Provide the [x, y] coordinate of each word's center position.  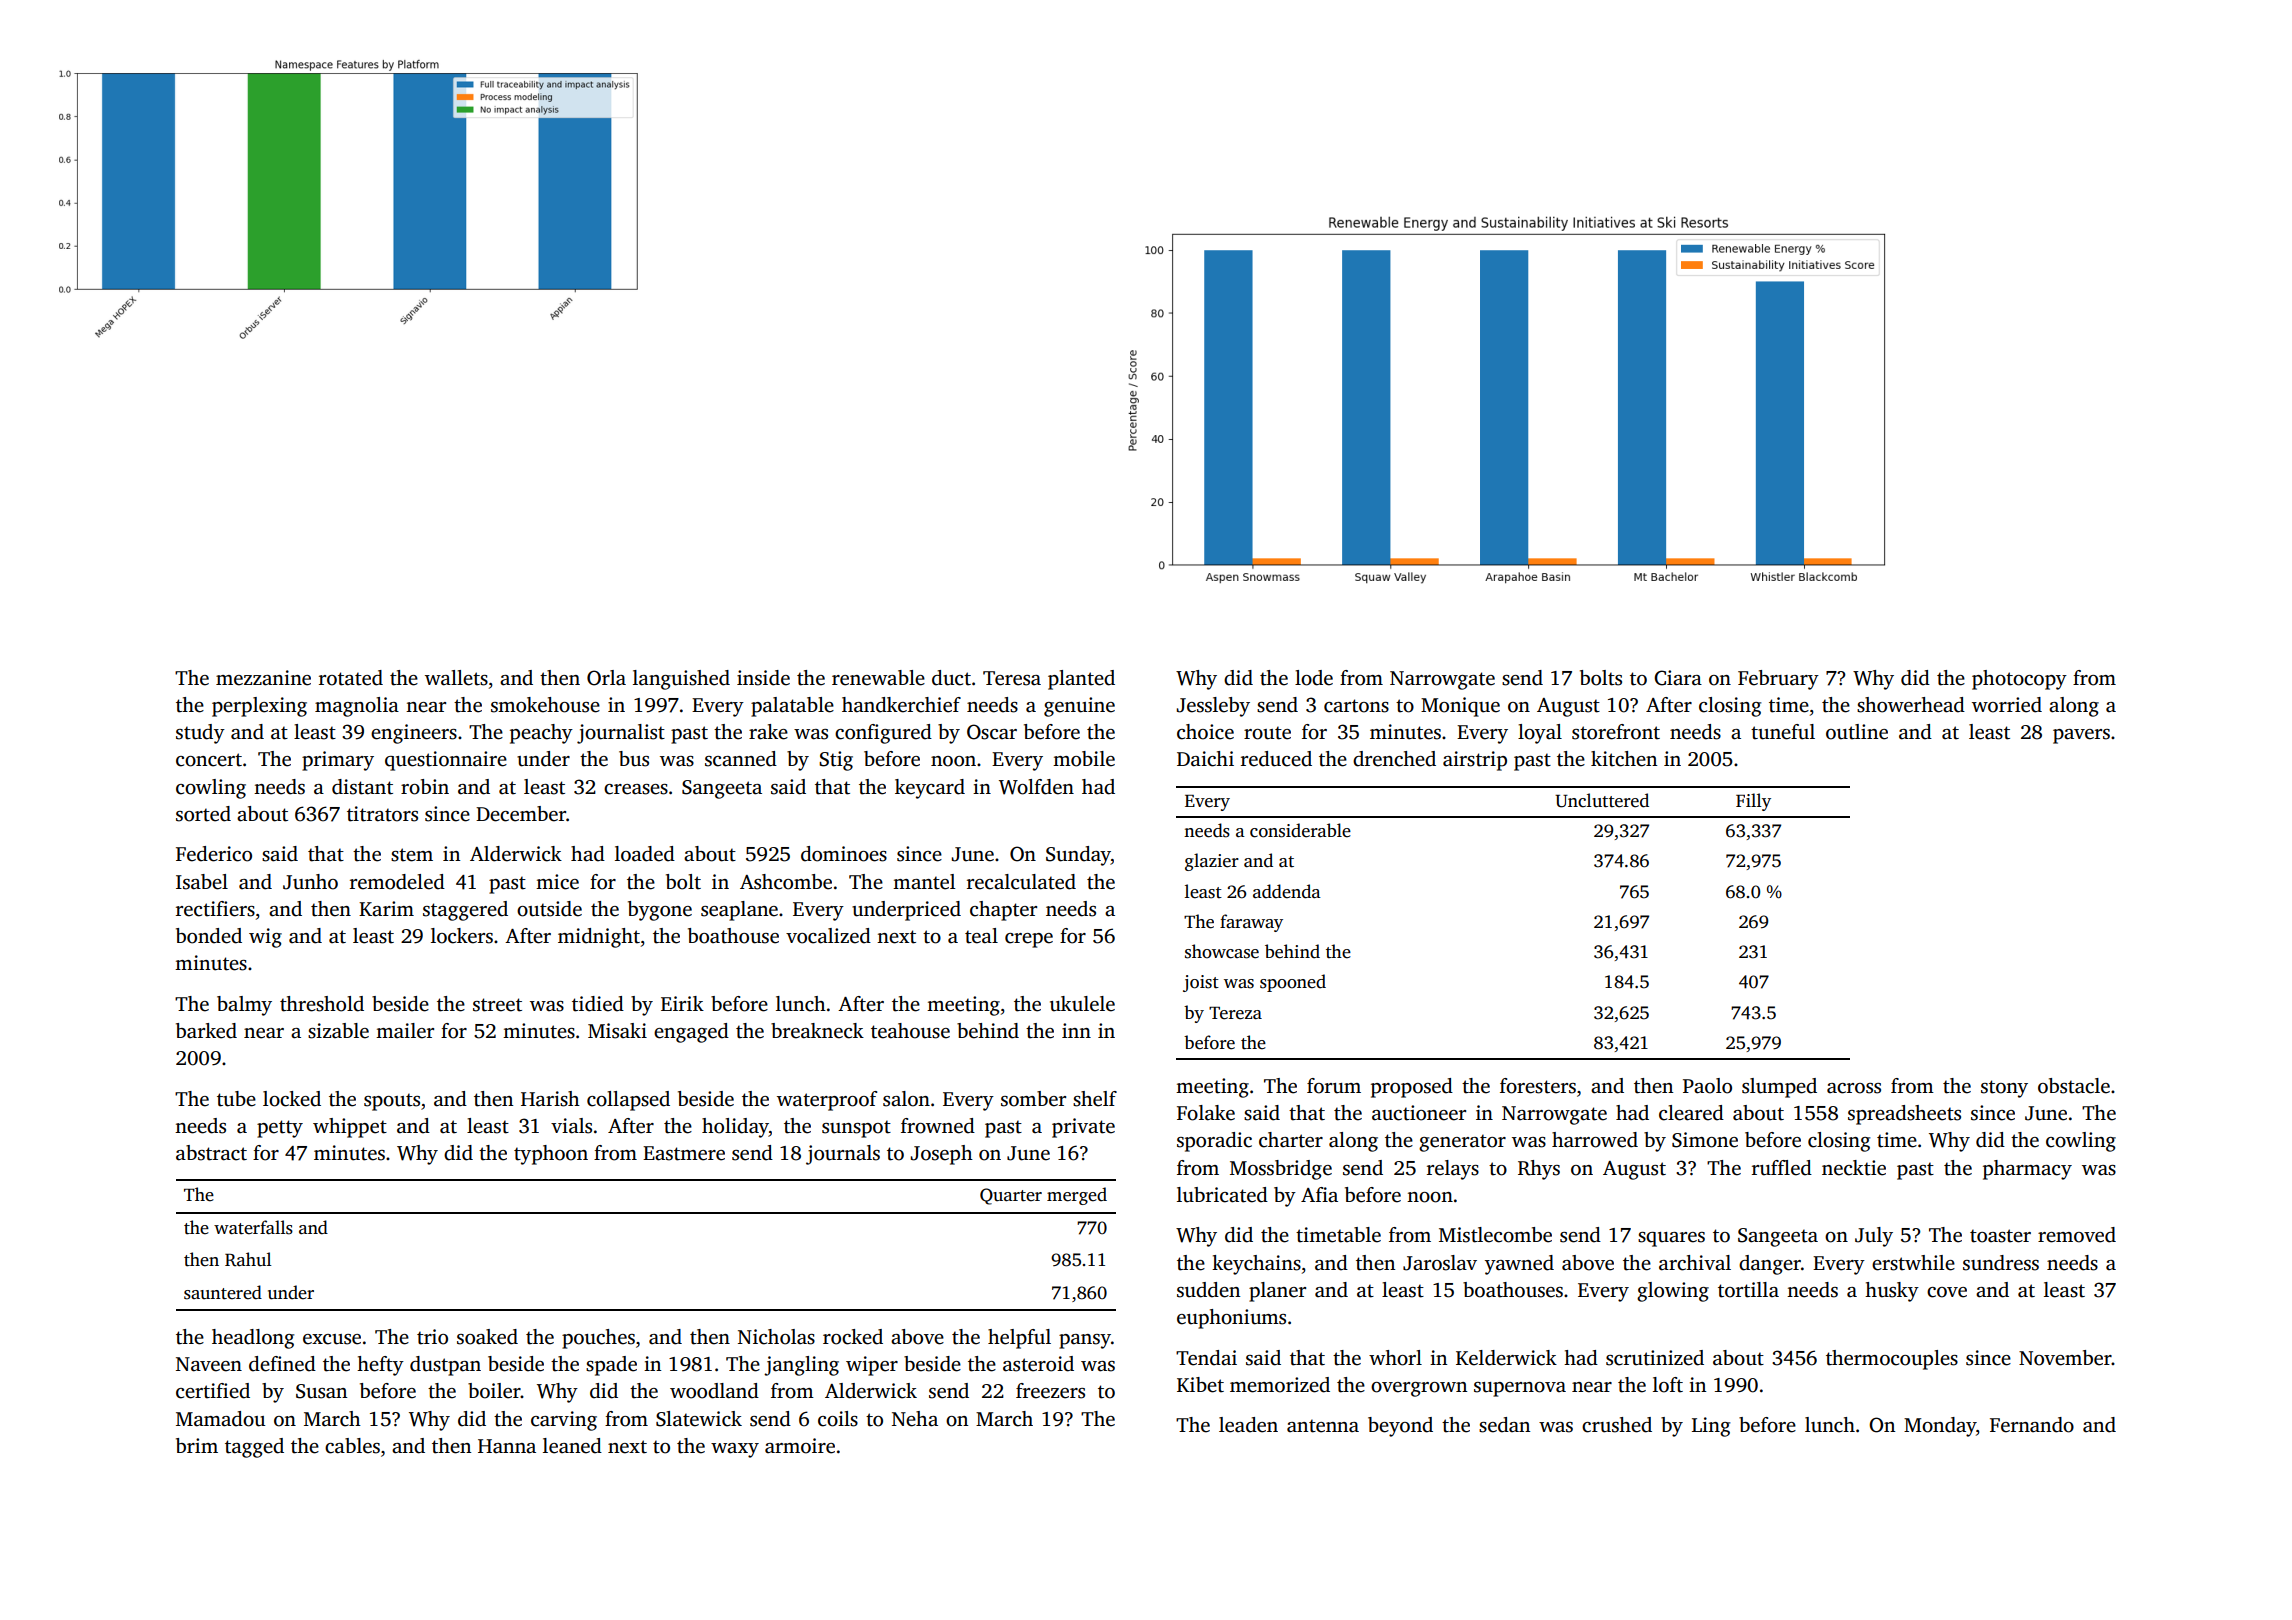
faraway [1251, 923]
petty [280, 1129]
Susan [321, 1391]
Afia [1319, 1195]
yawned [1519, 1265]
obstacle [2074, 1086]
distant [362, 787]
